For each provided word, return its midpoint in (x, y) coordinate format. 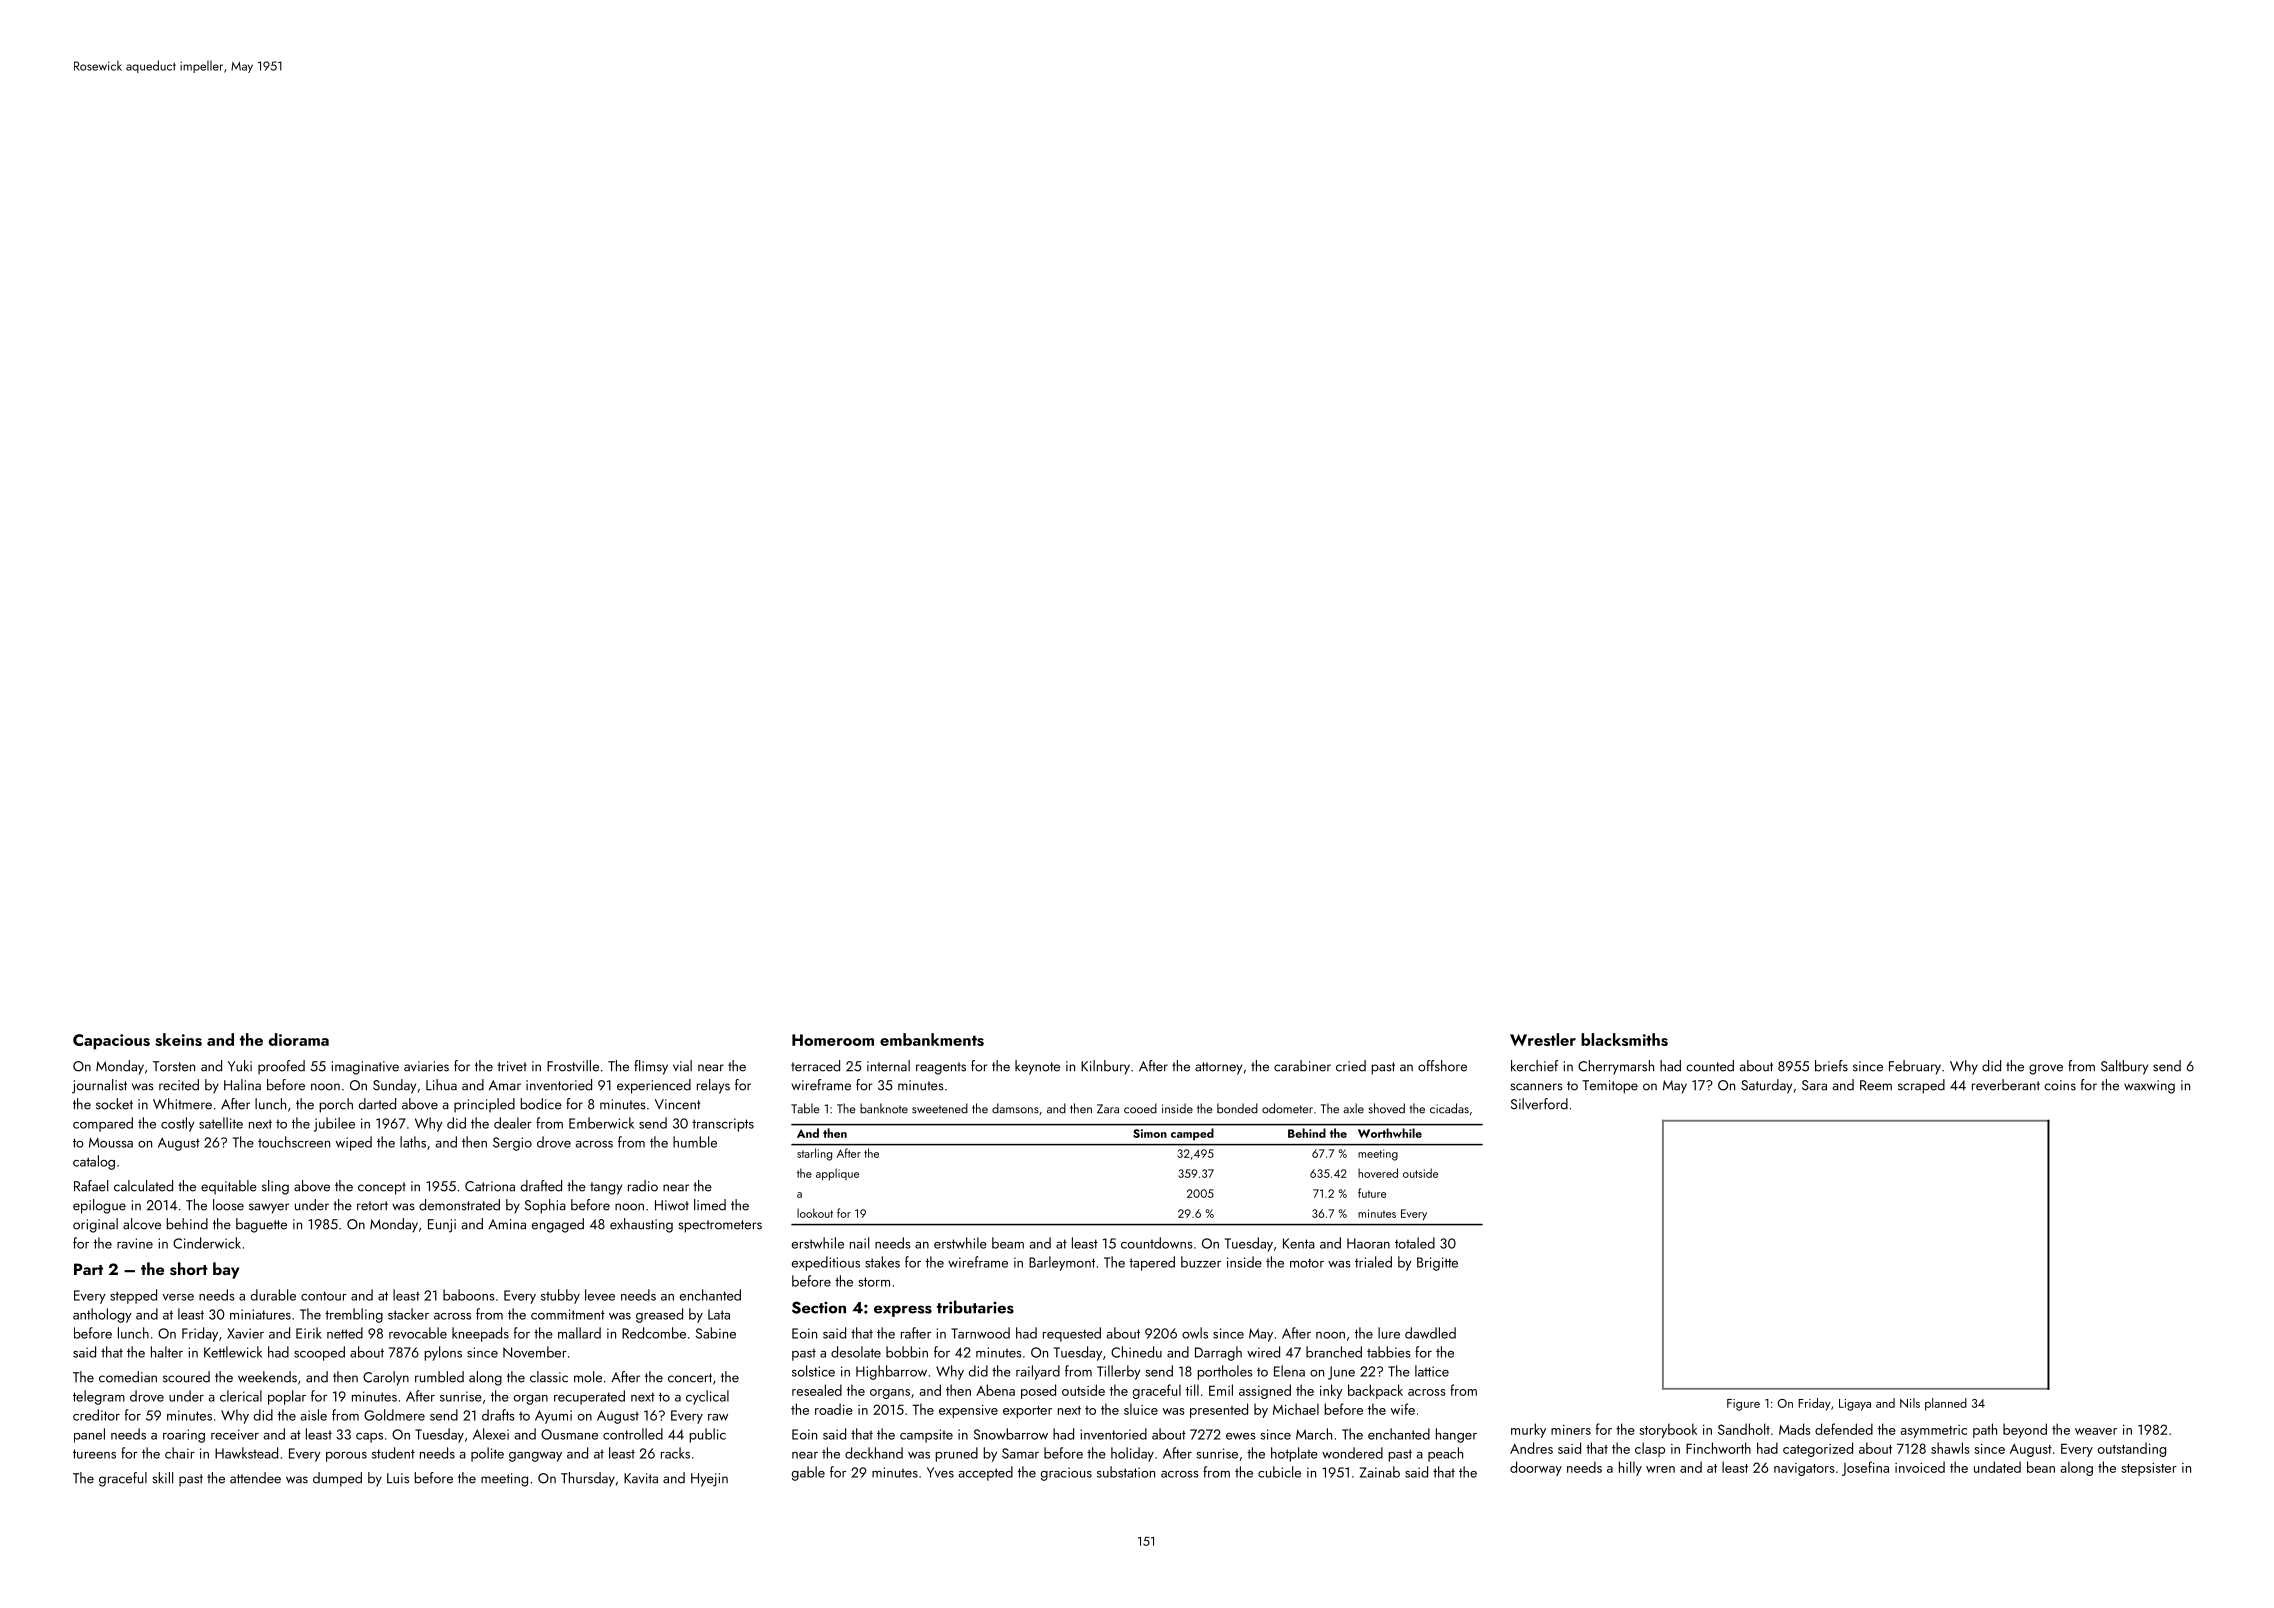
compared (103, 1124)
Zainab (1380, 1472)
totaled (1415, 1243)
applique (837, 1174)
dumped (337, 1479)
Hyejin (709, 1480)
